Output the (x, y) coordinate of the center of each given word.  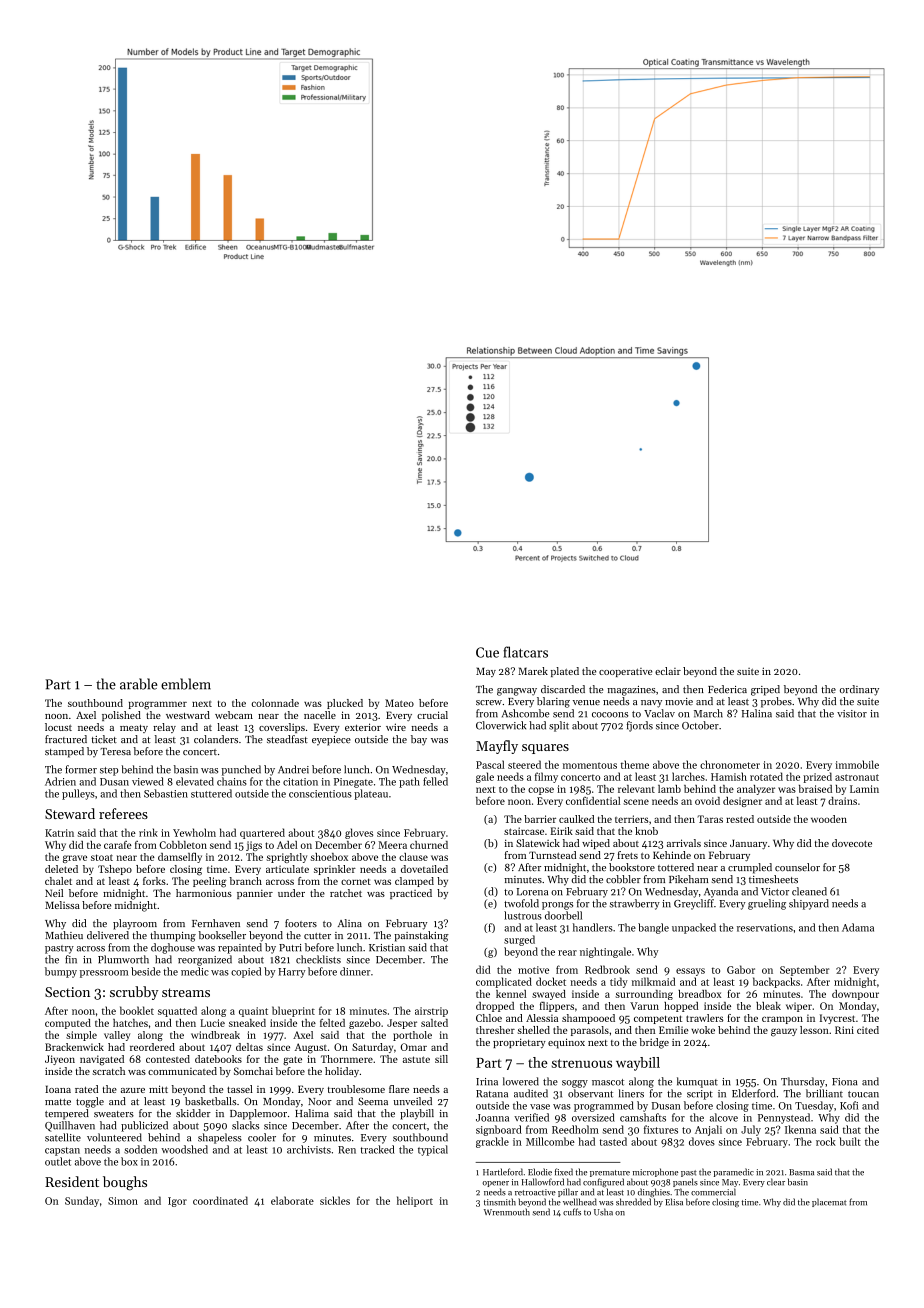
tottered (676, 867)
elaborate (292, 1200)
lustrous (523, 915)
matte (58, 1102)
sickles (335, 1200)
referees (123, 813)
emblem (186, 684)
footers (301, 923)
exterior (363, 727)
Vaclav (659, 713)
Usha (603, 1212)
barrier (540, 819)
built (850, 1141)
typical (433, 1150)
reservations (765, 928)
